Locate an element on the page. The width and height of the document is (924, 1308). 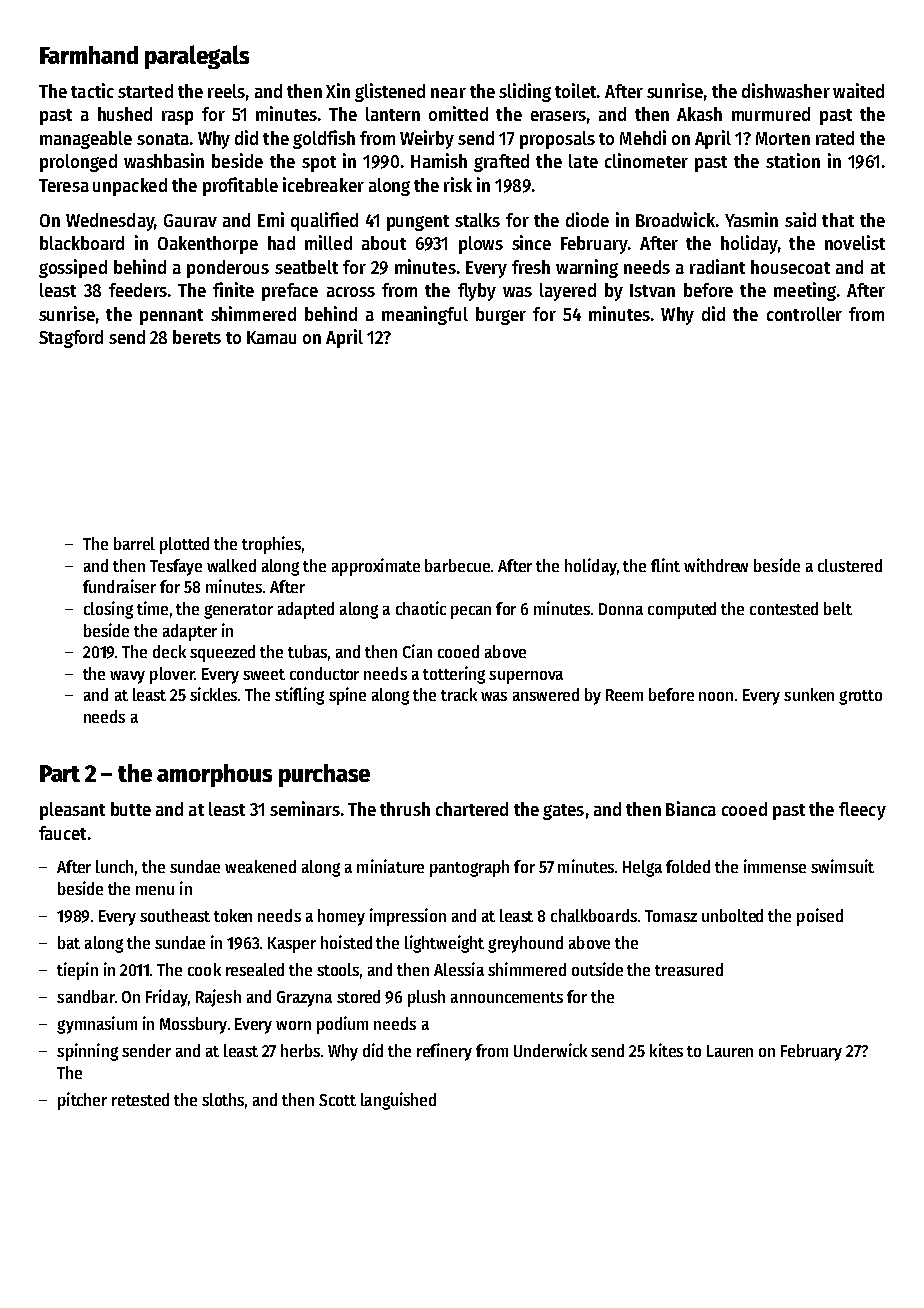
butte is located at coordinates (131, 809).
